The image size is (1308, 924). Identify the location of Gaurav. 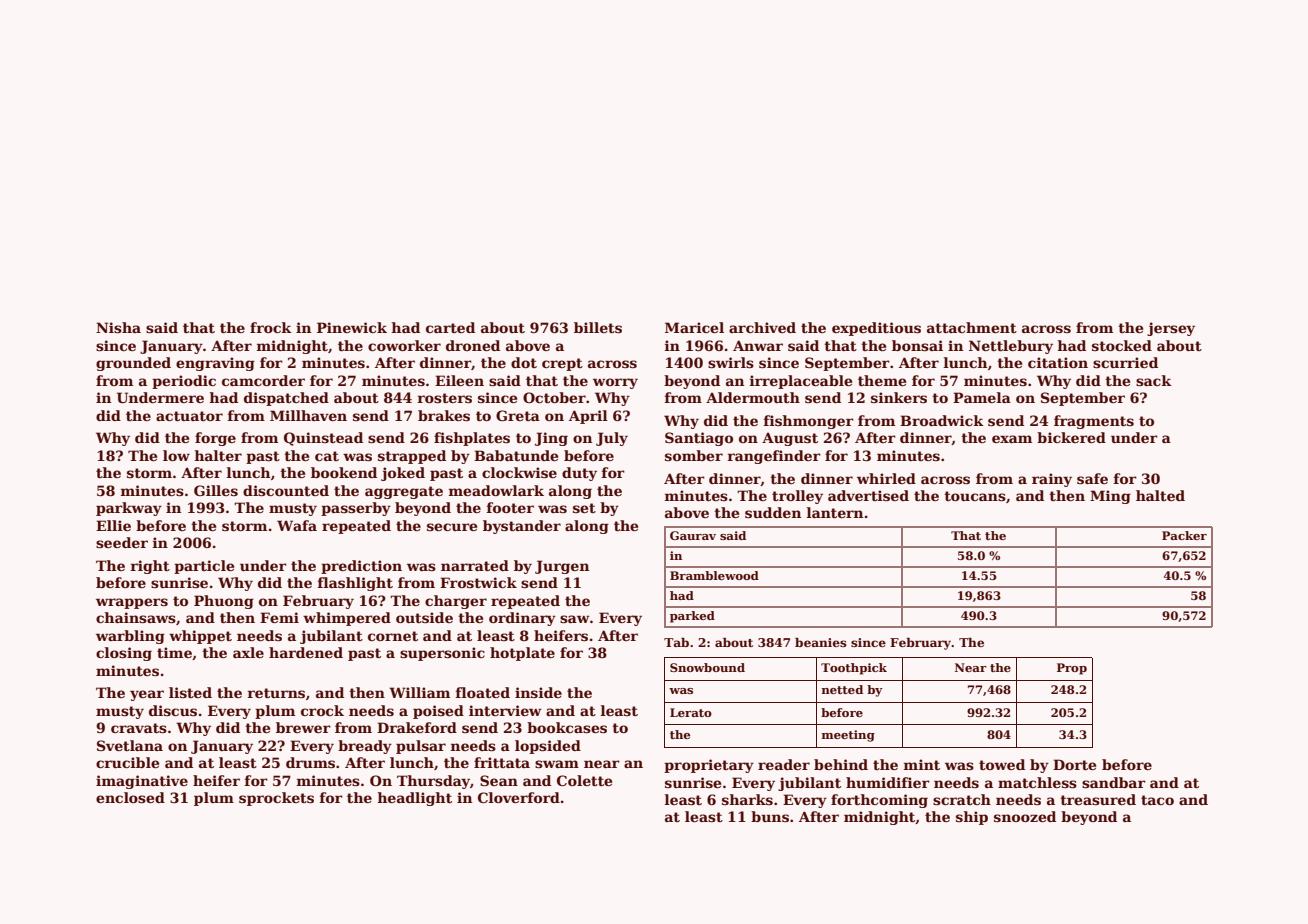
(693, 535).
